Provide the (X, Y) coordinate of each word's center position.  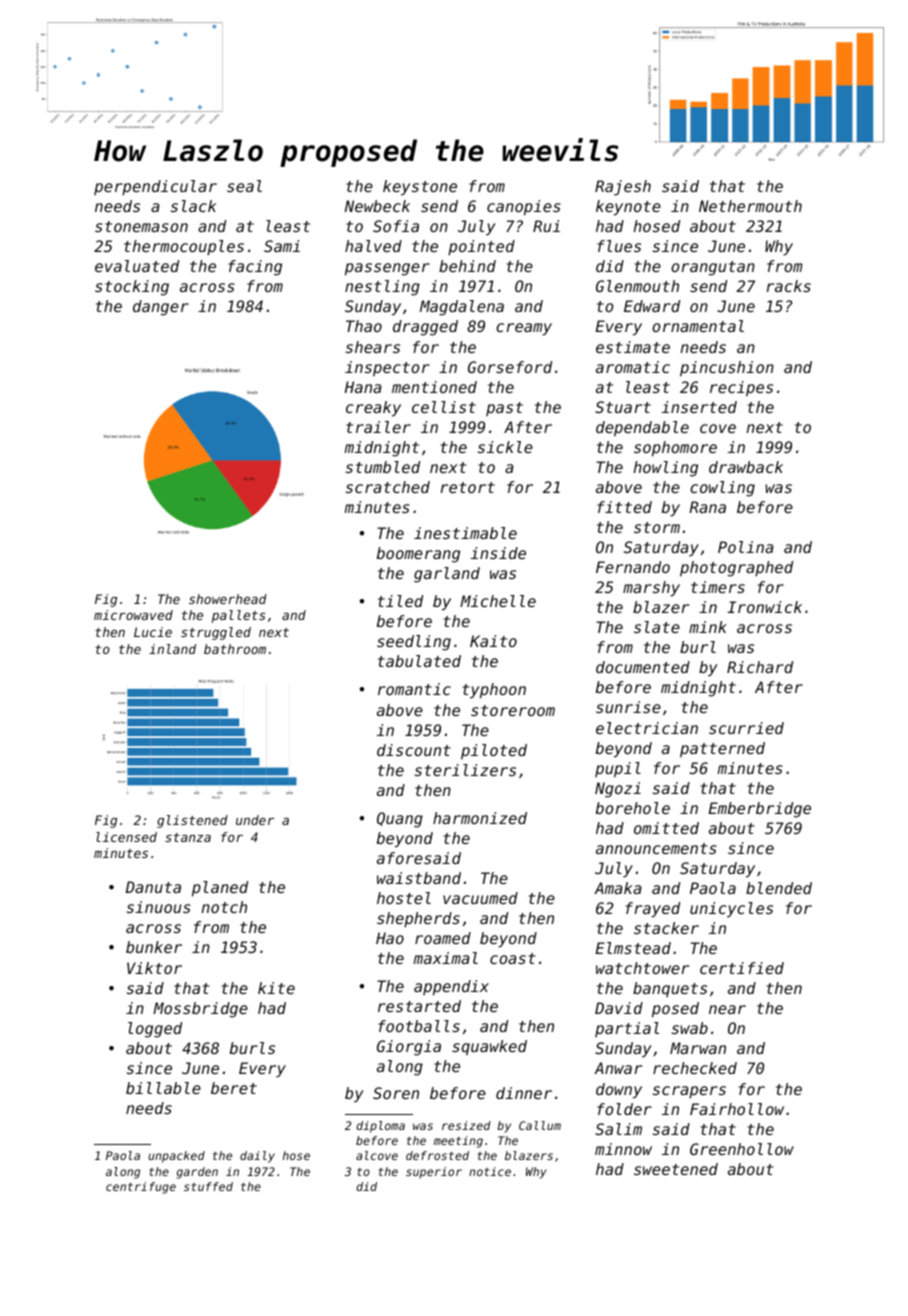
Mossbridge (200, 1010)
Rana (707, 507)
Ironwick (765, 607)
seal (244, 186)
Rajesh (623, 188)
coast (513, 958)
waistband (419, 878)
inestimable (465, 533)
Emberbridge (760, 810)
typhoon (494, 691)
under (255, 820)
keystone (420, 188)
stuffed (208, 1186)
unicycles (731, 910)
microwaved (133, 615)
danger (161, 308)
